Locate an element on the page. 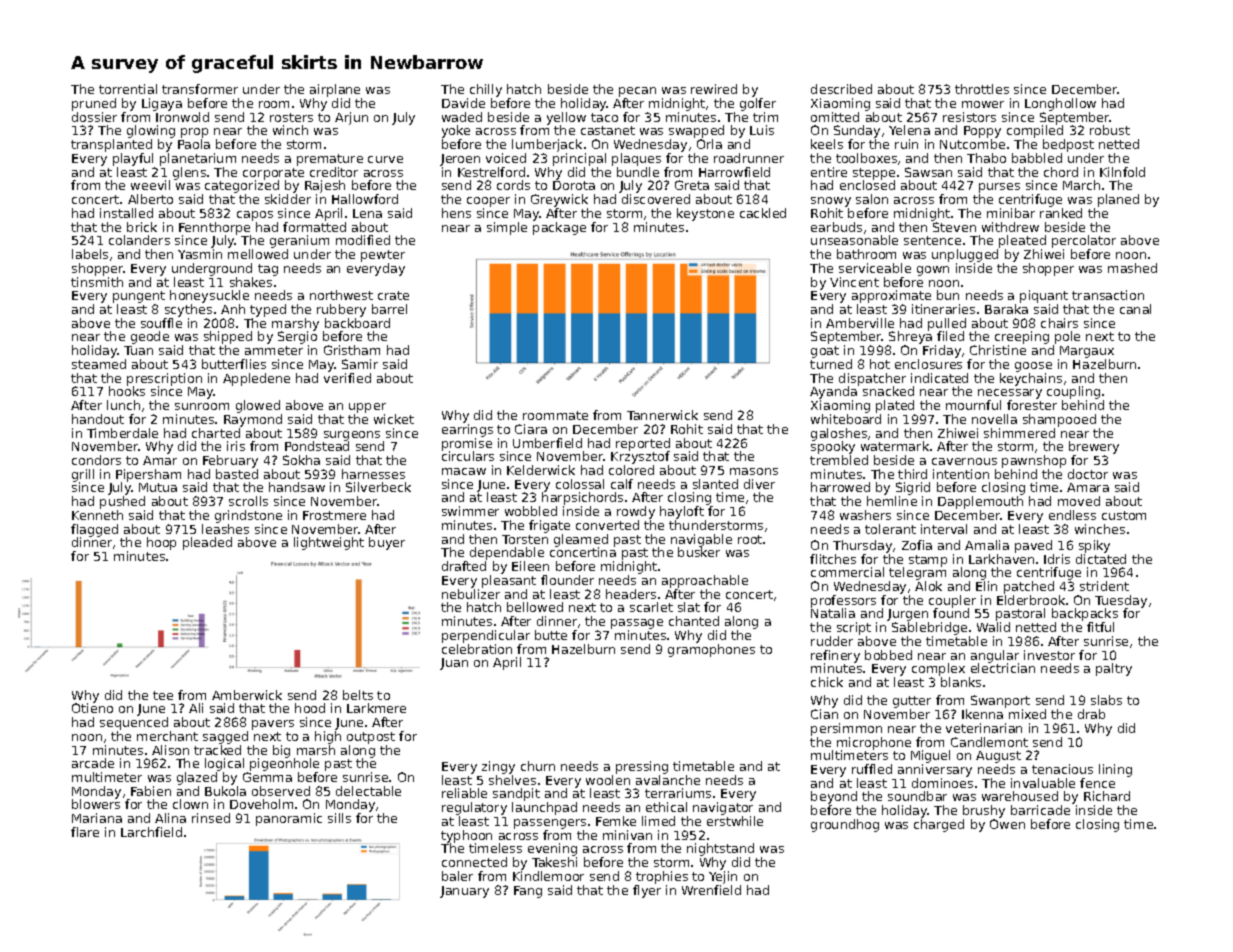 Image resolution: width=1233 pixels, height=952 pixels. blanks is located at coordinates (961, 682).
